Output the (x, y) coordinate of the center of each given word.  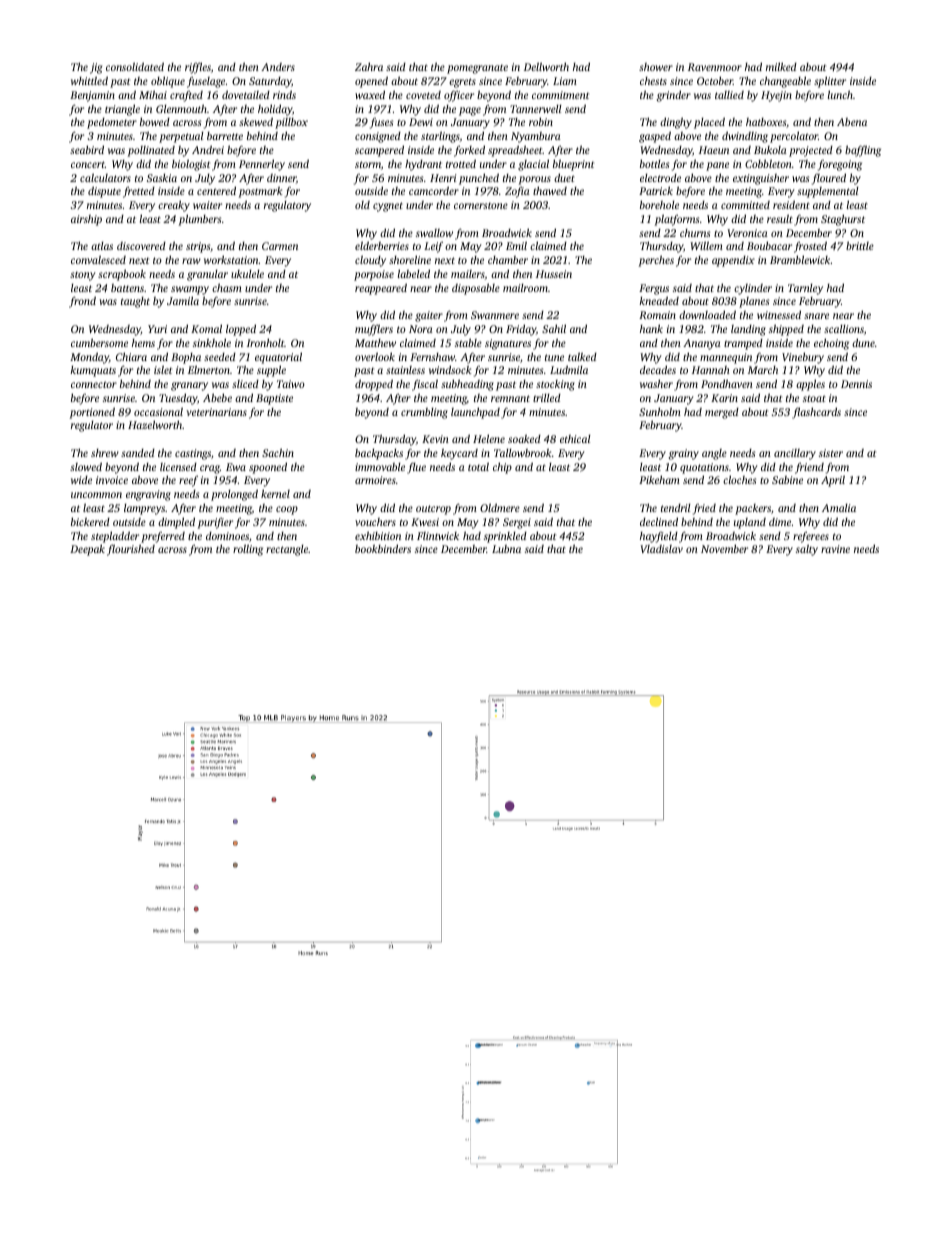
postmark (260, 192)
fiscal (425, 385)
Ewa (236, 467)
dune (863, 342)
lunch (840, 94)
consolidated (135, 66)
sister (831, 453)
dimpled (176, 523)
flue (416, 468)
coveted (423, 95)
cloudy (370, 261)
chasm (227, 287)
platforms (676, 220)
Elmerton (209, 369)
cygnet (388, 207)
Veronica (747, 233)
